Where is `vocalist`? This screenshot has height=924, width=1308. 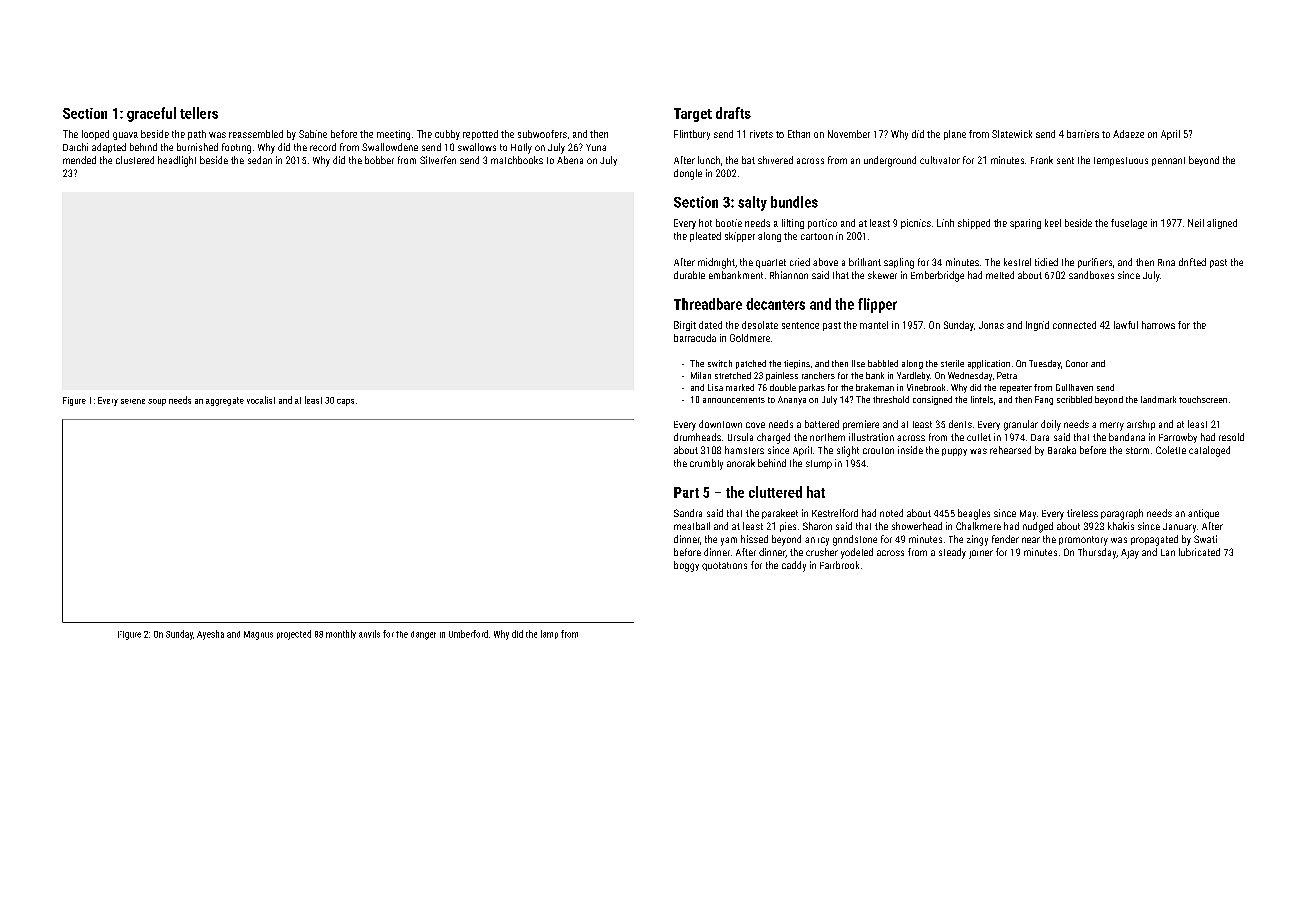
vocalist is located at coordinates (261, 400).
